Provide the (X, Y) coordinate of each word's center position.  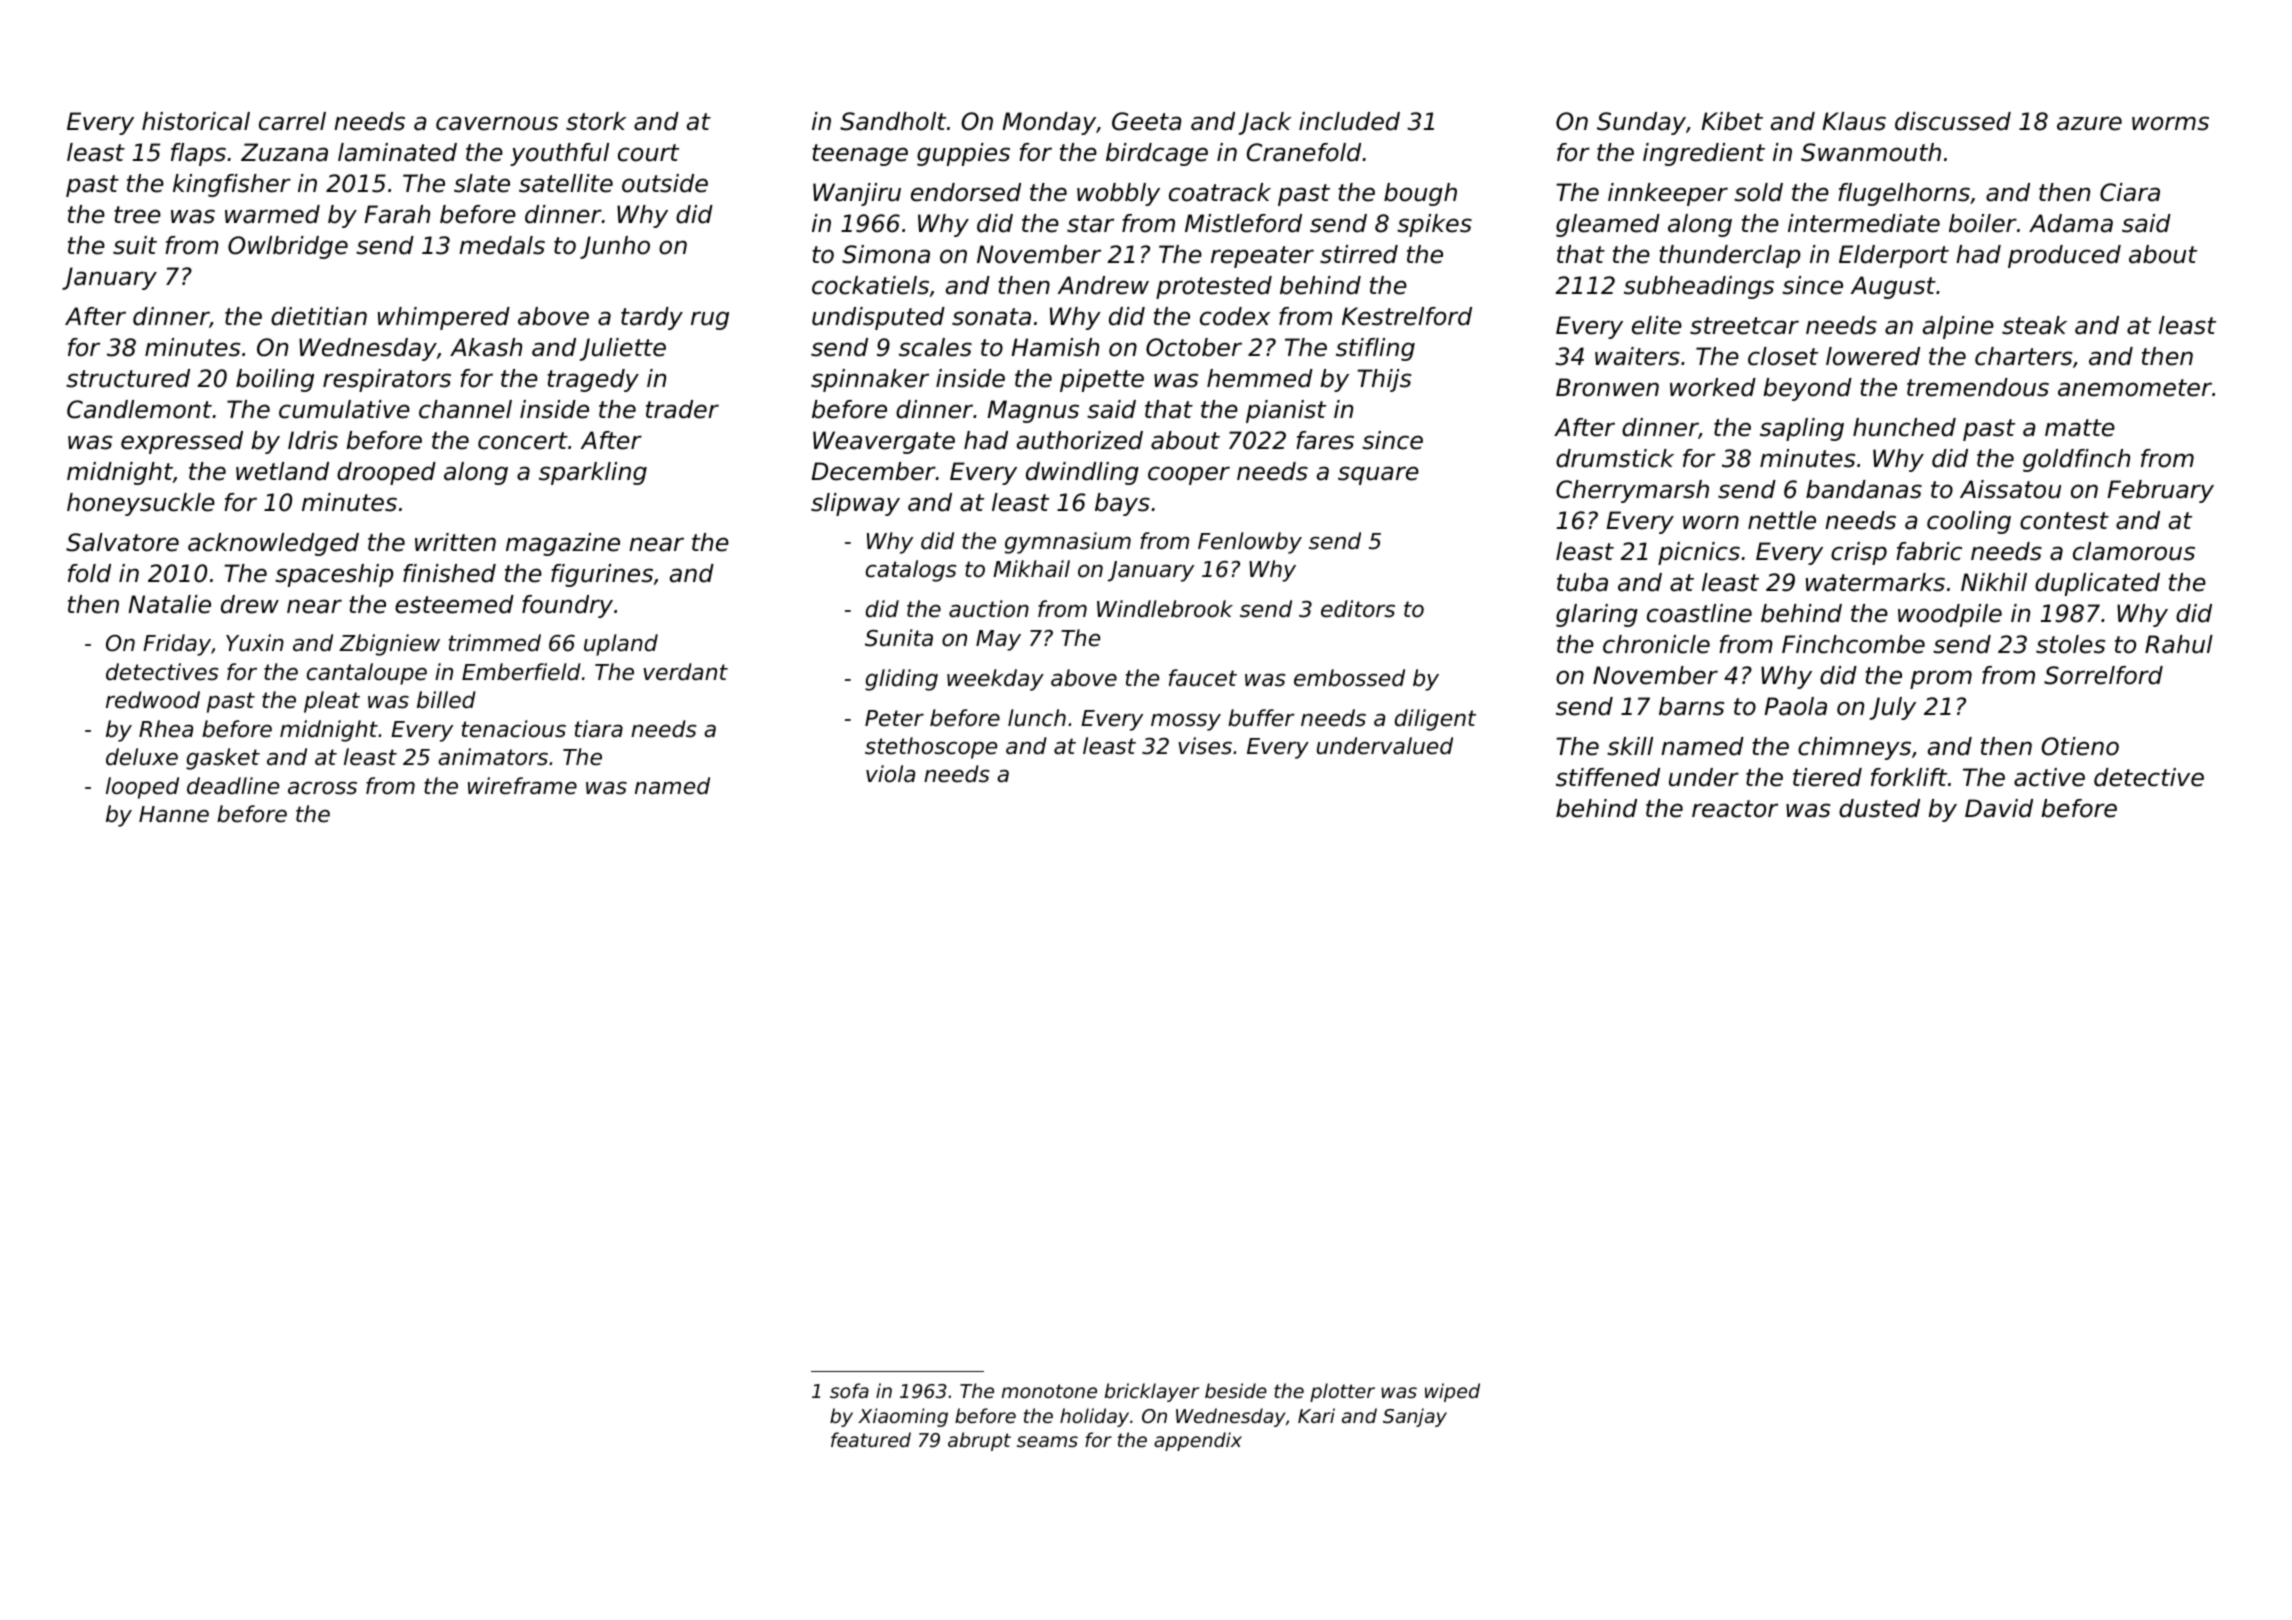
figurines (602, 575)
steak (2034, 325)
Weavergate (884, 442)
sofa (849, 1390)
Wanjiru (857, 194)
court (648, 153)
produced (2064, 256)
